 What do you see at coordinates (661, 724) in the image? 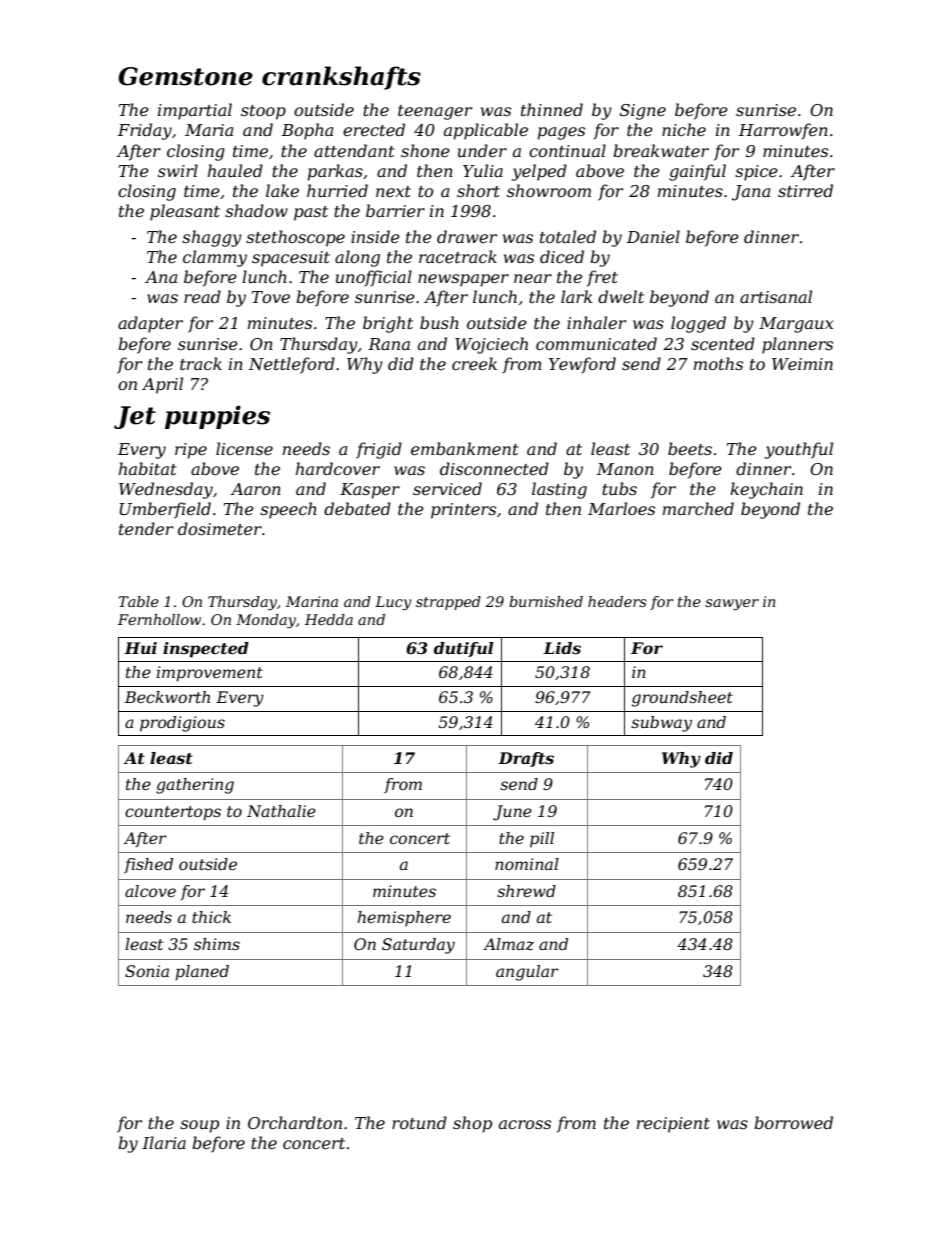
I see `subway` at bounding box center [661, 724].
